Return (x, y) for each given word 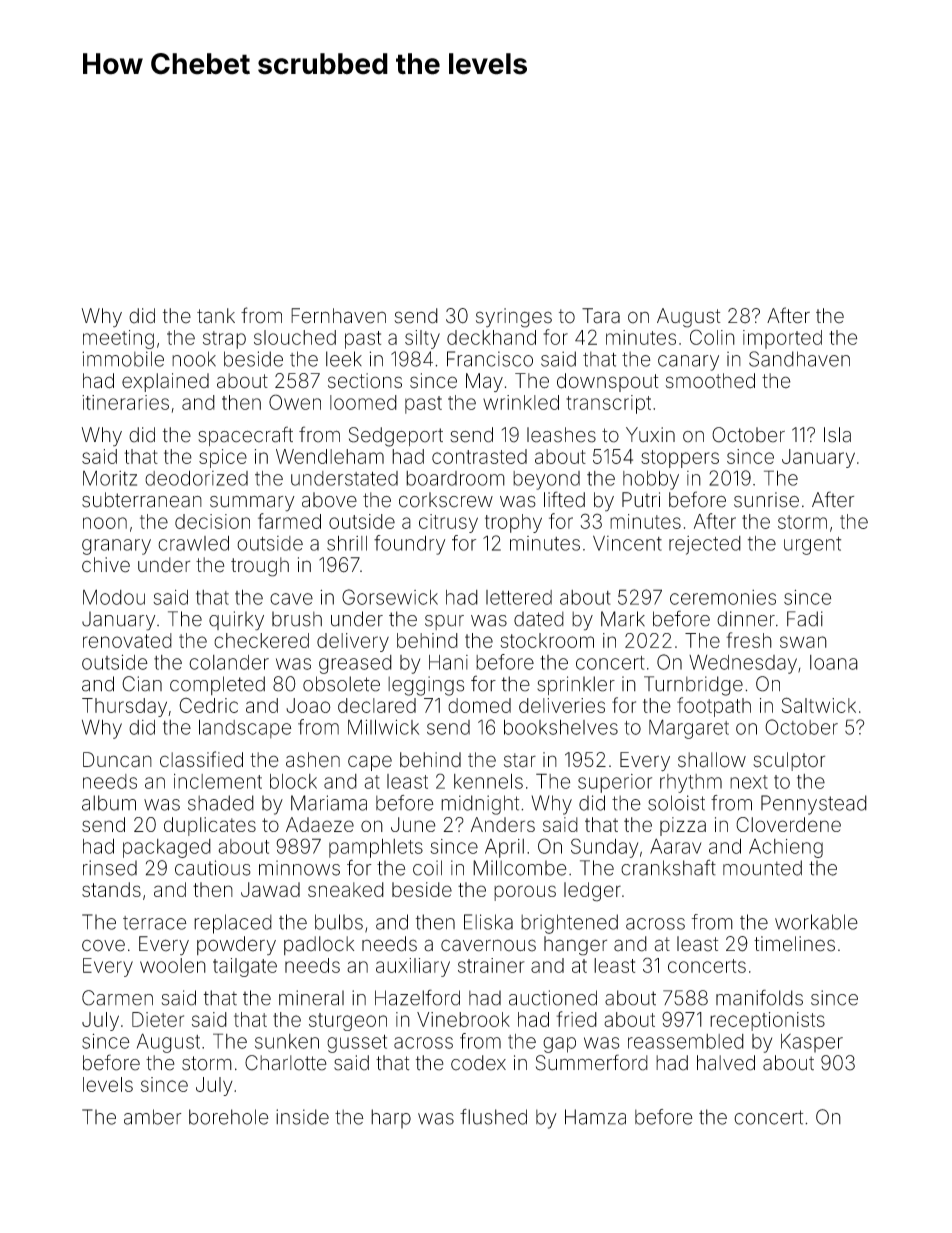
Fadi (805, 619)
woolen (173, 965)
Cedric (208, 705)
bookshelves (561, 727)
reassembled (686, 1041)
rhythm (691, 783)
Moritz (110, 478)
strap (224, 340)
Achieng (786, 848)
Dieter (158, 1019)
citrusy (448, 523)
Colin (712, 337)
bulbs (339, 922)
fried (576, 1019)
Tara (601, 316)
